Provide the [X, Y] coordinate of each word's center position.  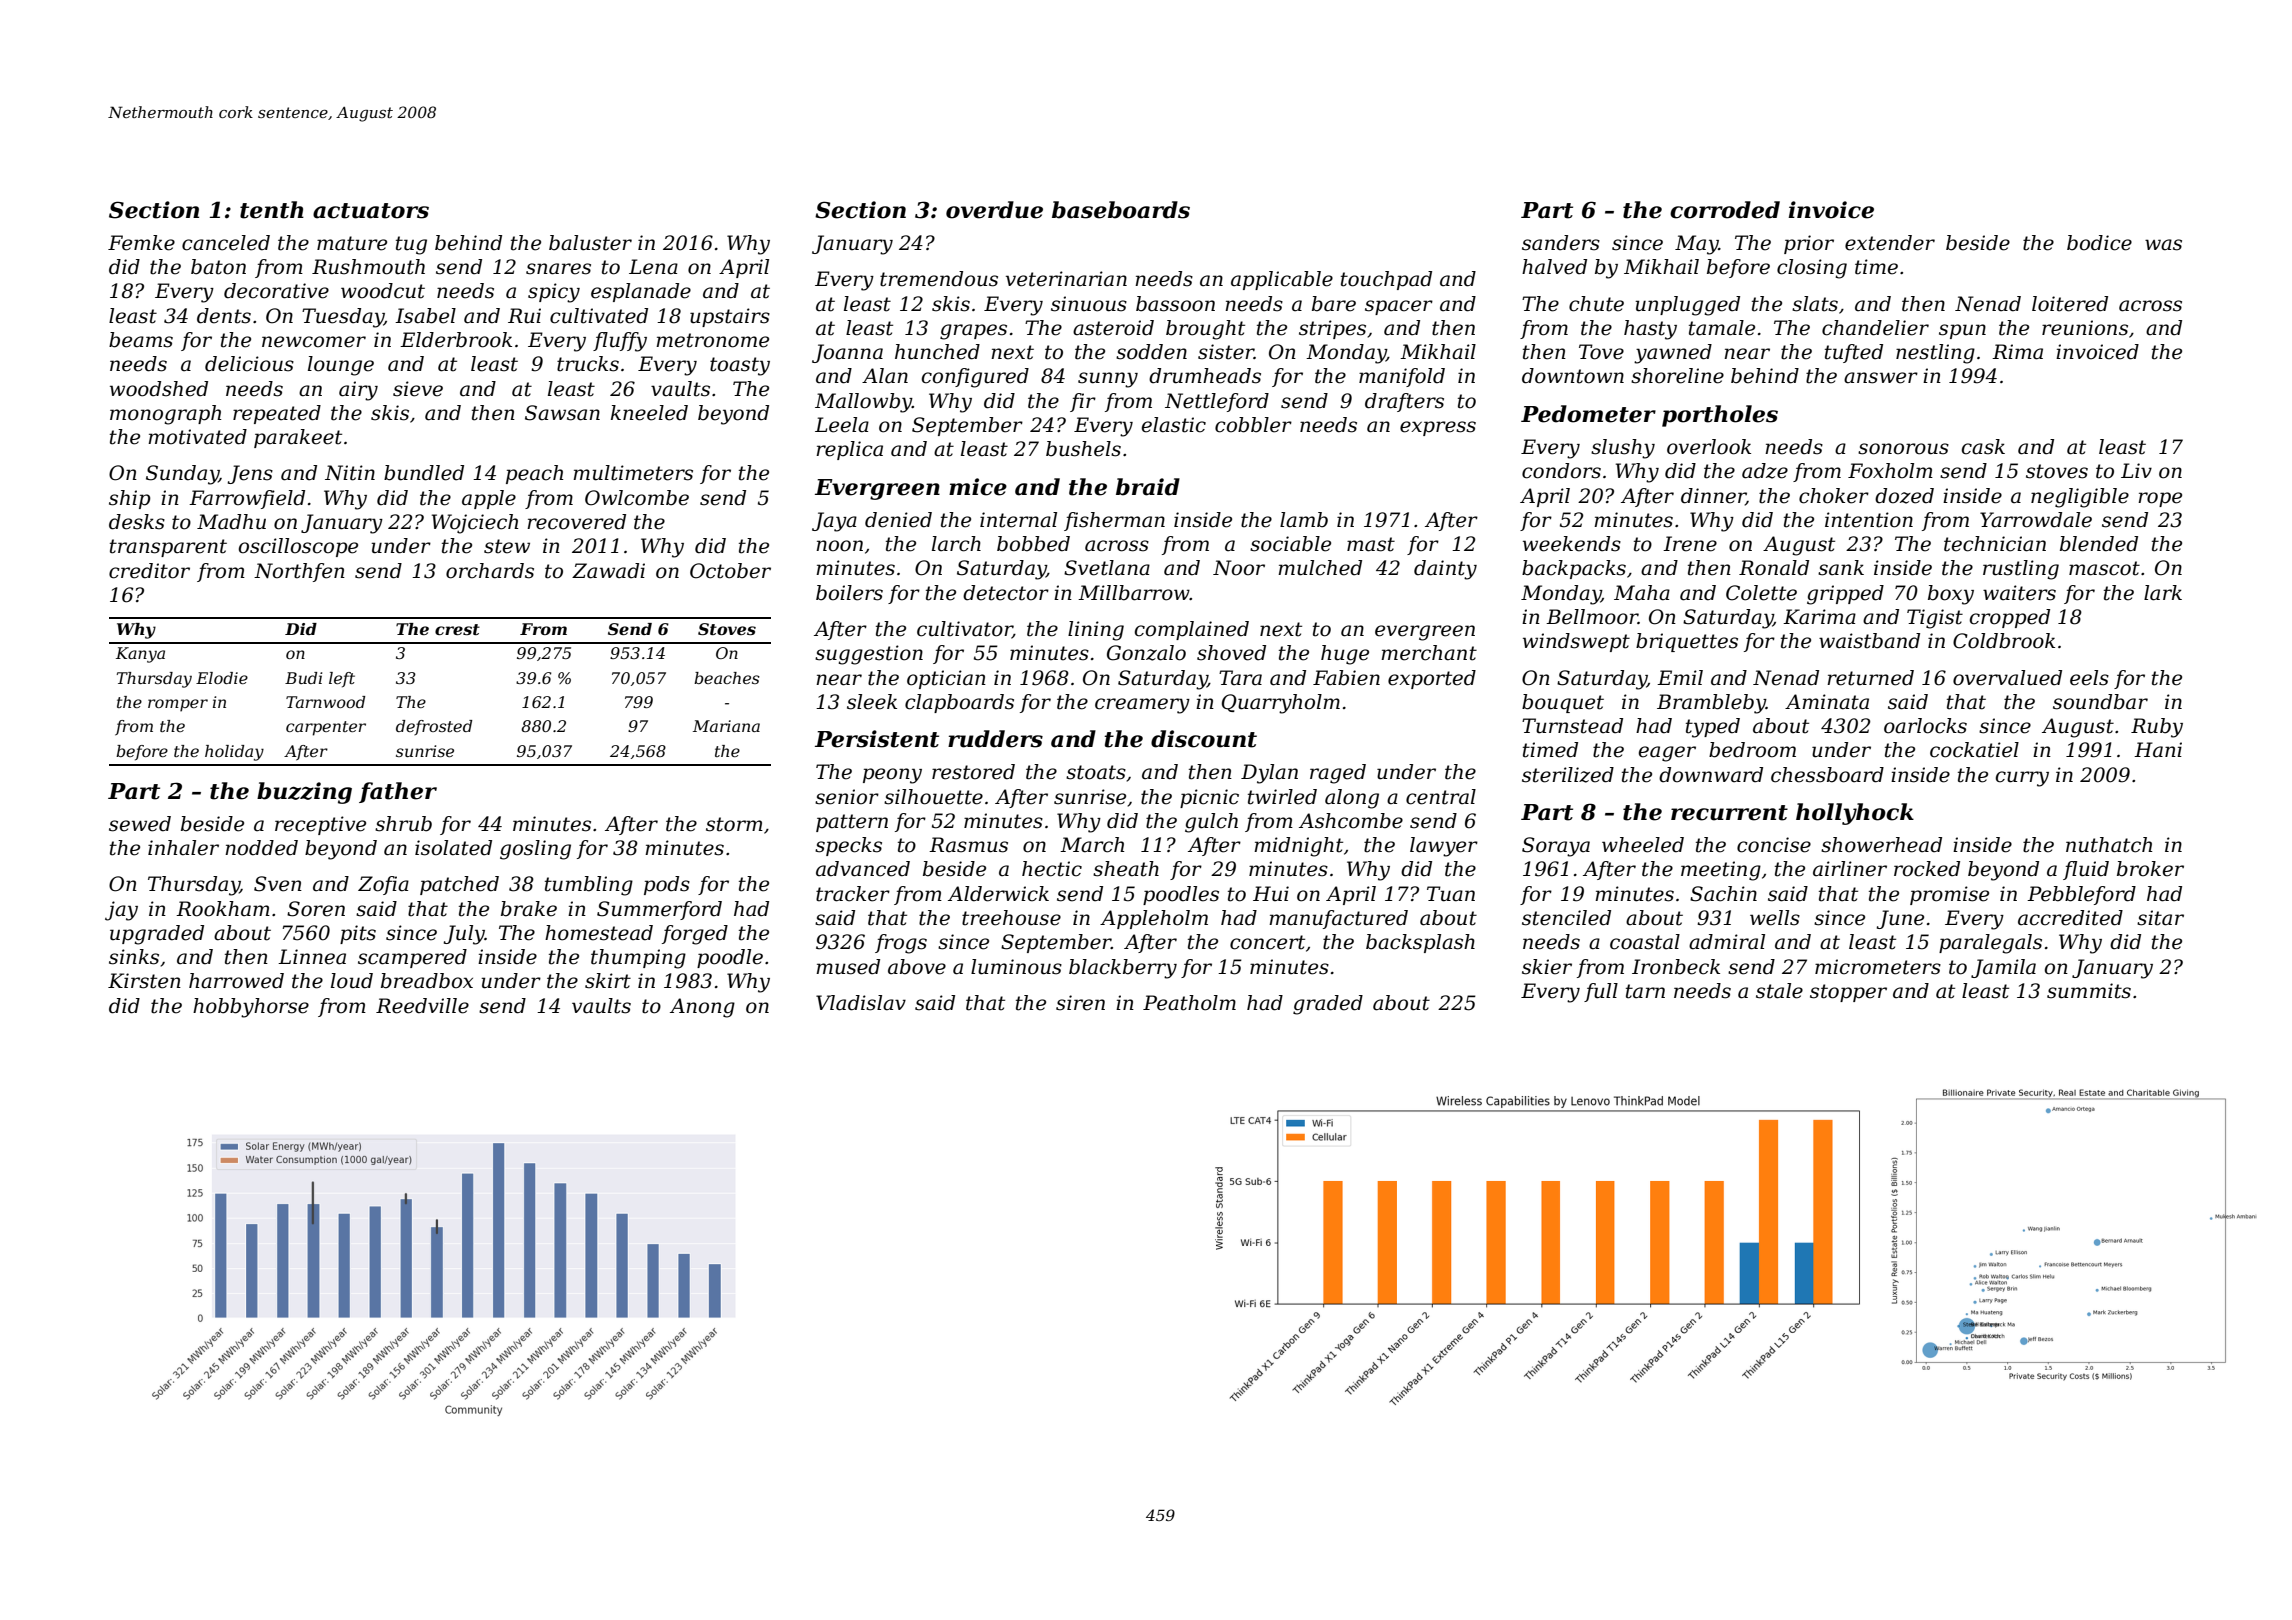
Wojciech [475, 524]
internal [1018, 520]
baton [218, 267]
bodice [2099, 243]
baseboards [1121, 210]
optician [946, 679]
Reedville [422, 1006]
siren [1080, 1003]
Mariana [726, 726]
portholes [1720, 416]
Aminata [1827, 702]
